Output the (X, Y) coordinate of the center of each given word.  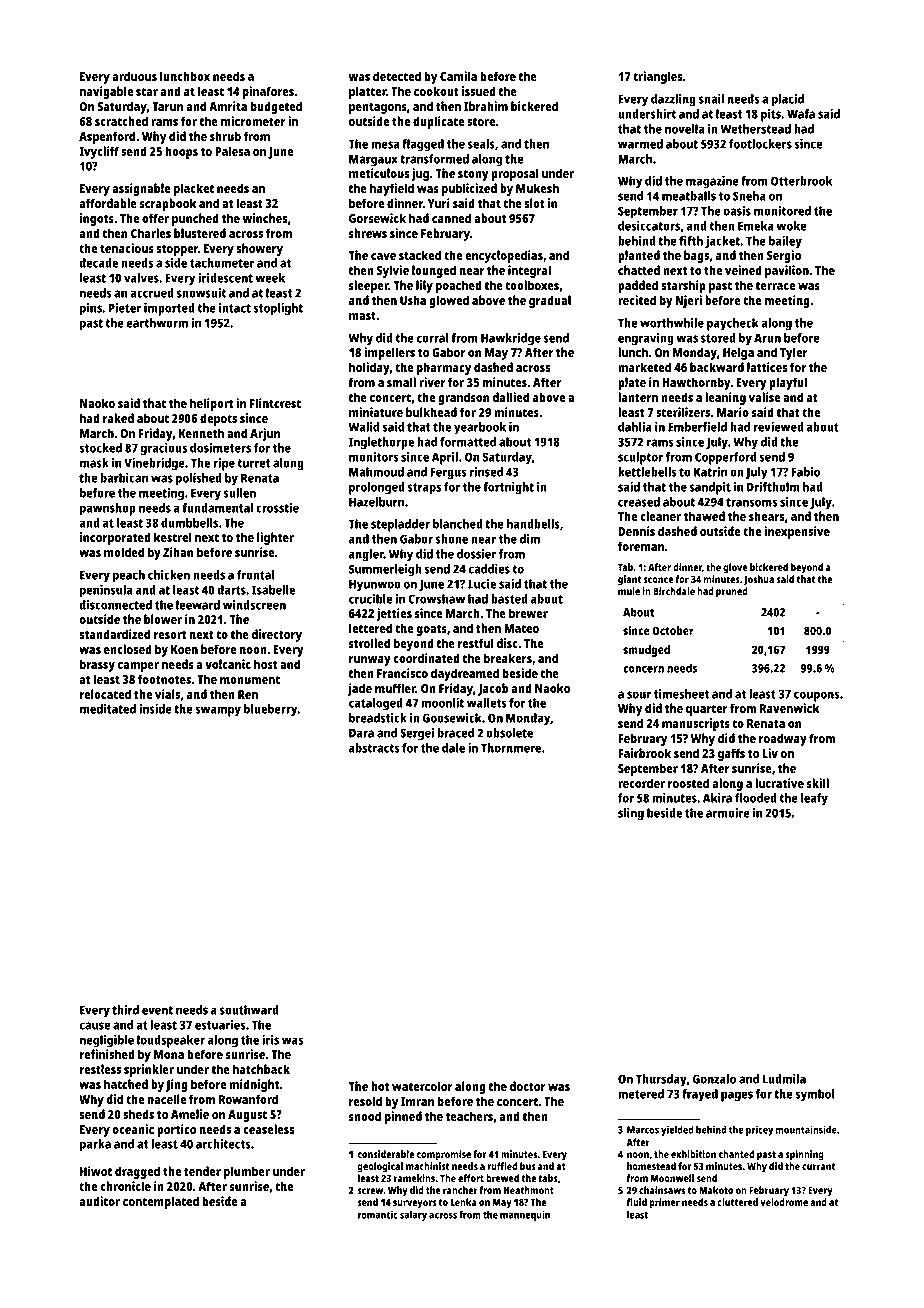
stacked (420, 255)
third (125, 1010)
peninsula (106, 591)
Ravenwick (789, 708)
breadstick (378, 718)
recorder (641, 783)
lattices (767, 367)
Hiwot (96, 1171)
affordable (108, 203)
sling (631, 814)
